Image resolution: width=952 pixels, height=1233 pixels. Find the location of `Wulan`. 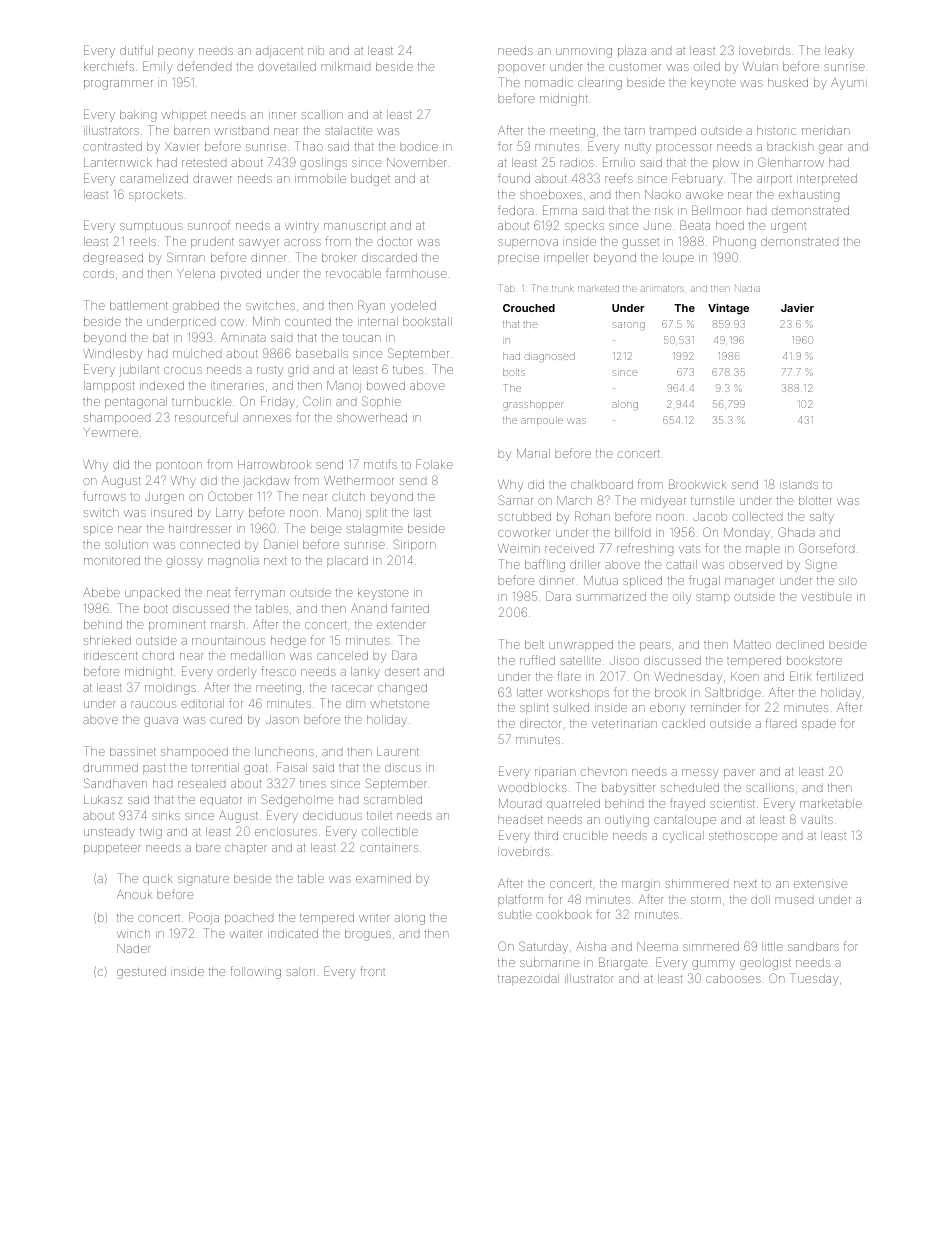

Wulan is located at coordinates (760, 66).
